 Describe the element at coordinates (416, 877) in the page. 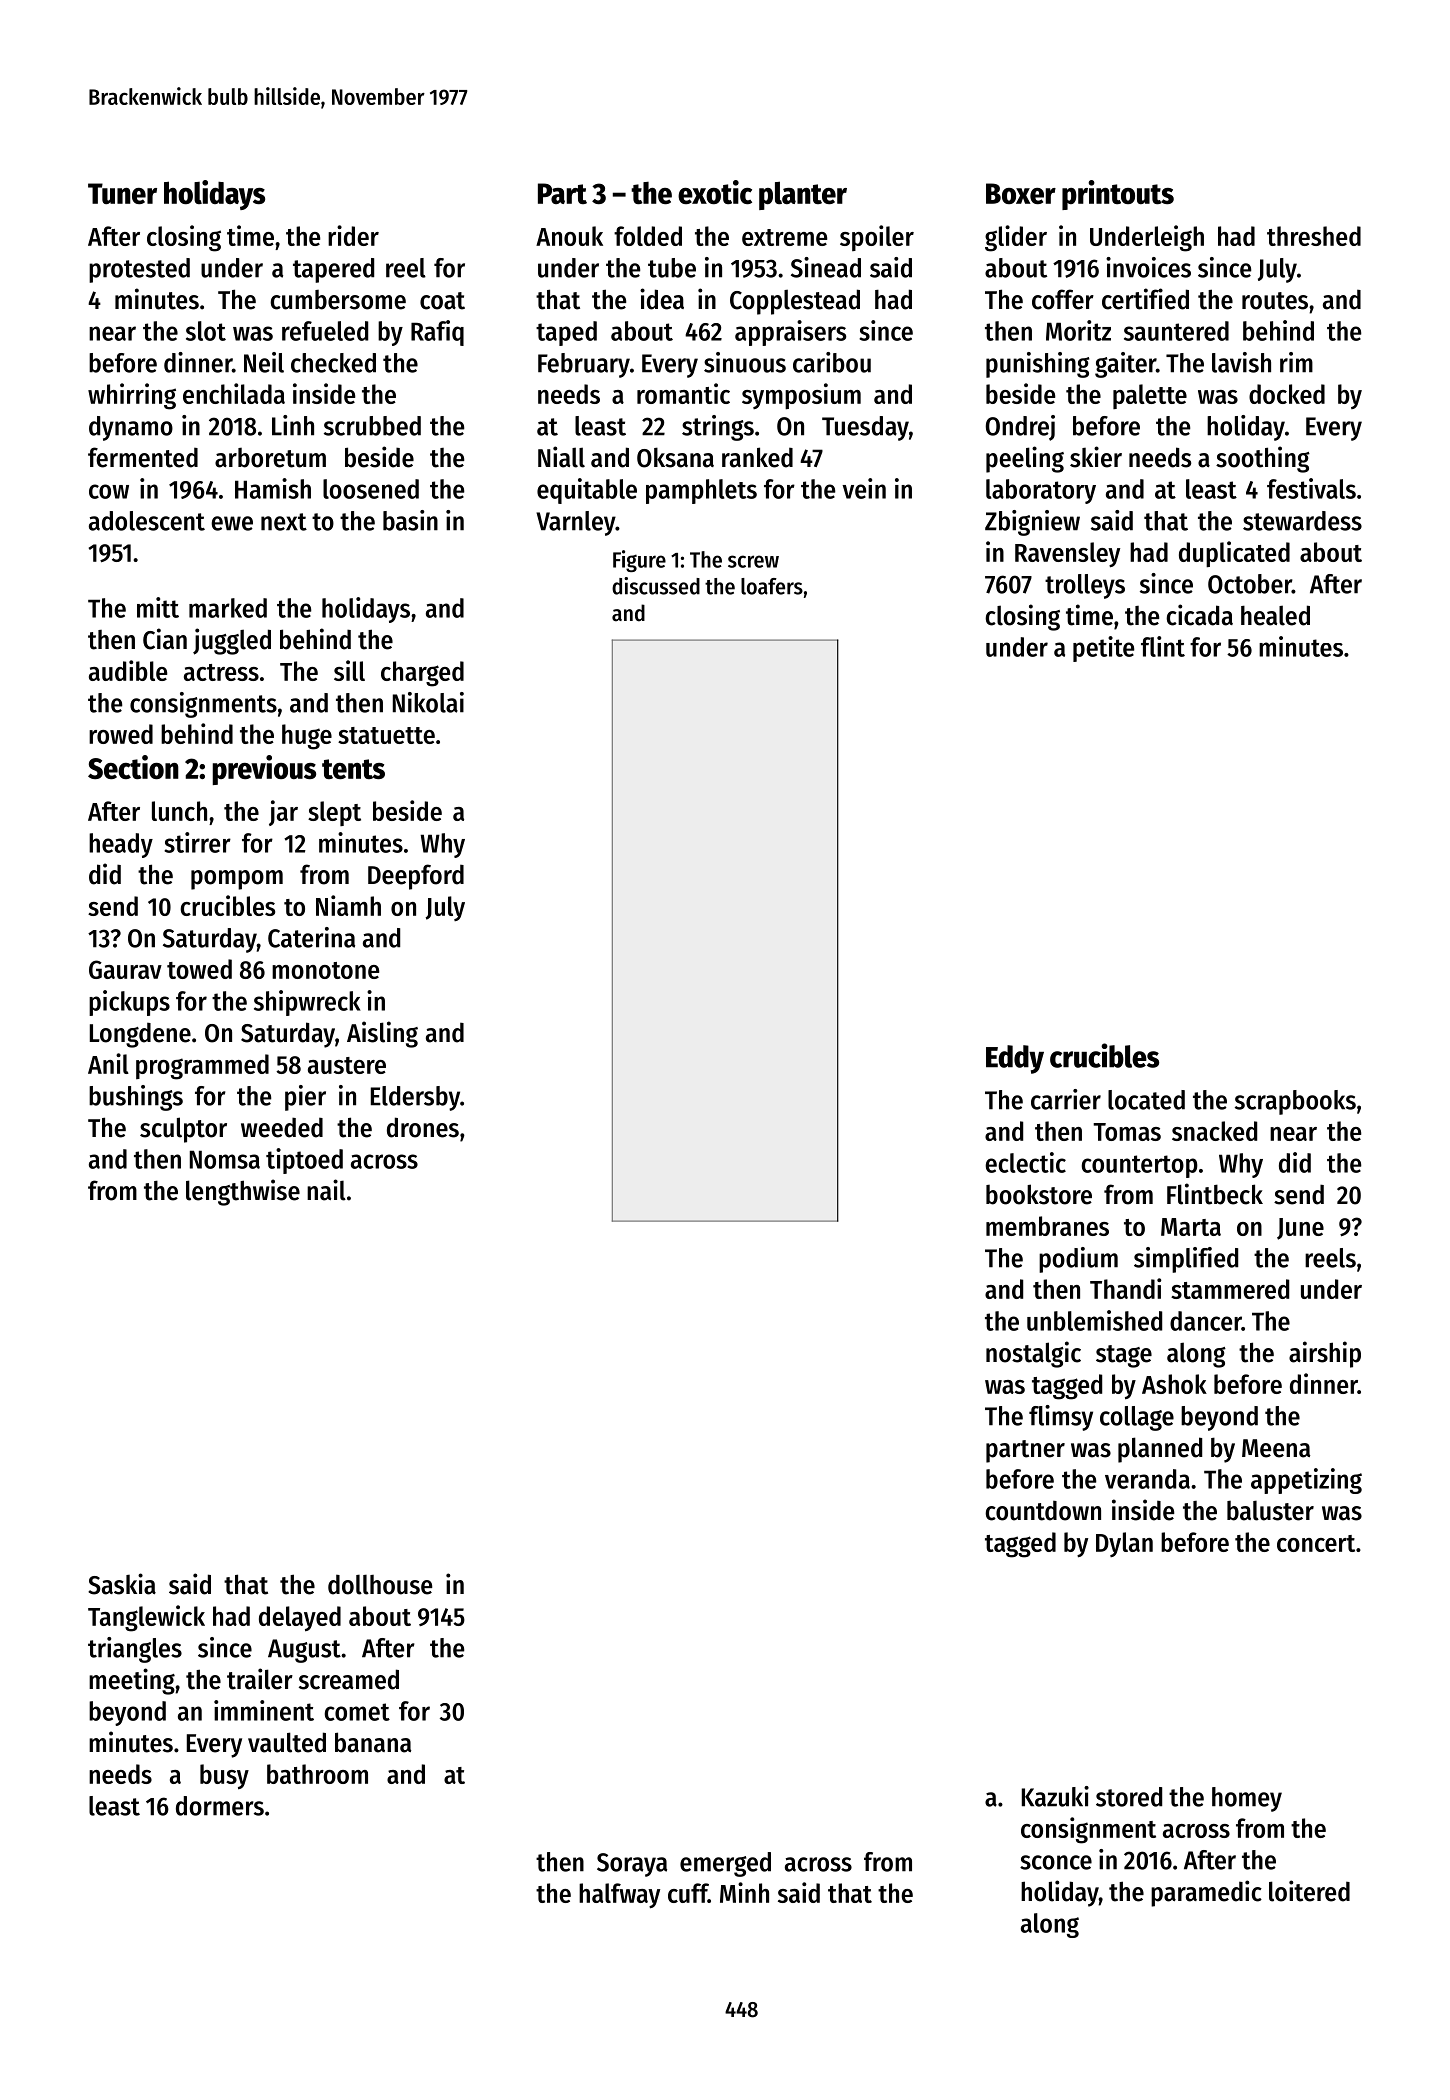

I see `Deepford` at that location.
